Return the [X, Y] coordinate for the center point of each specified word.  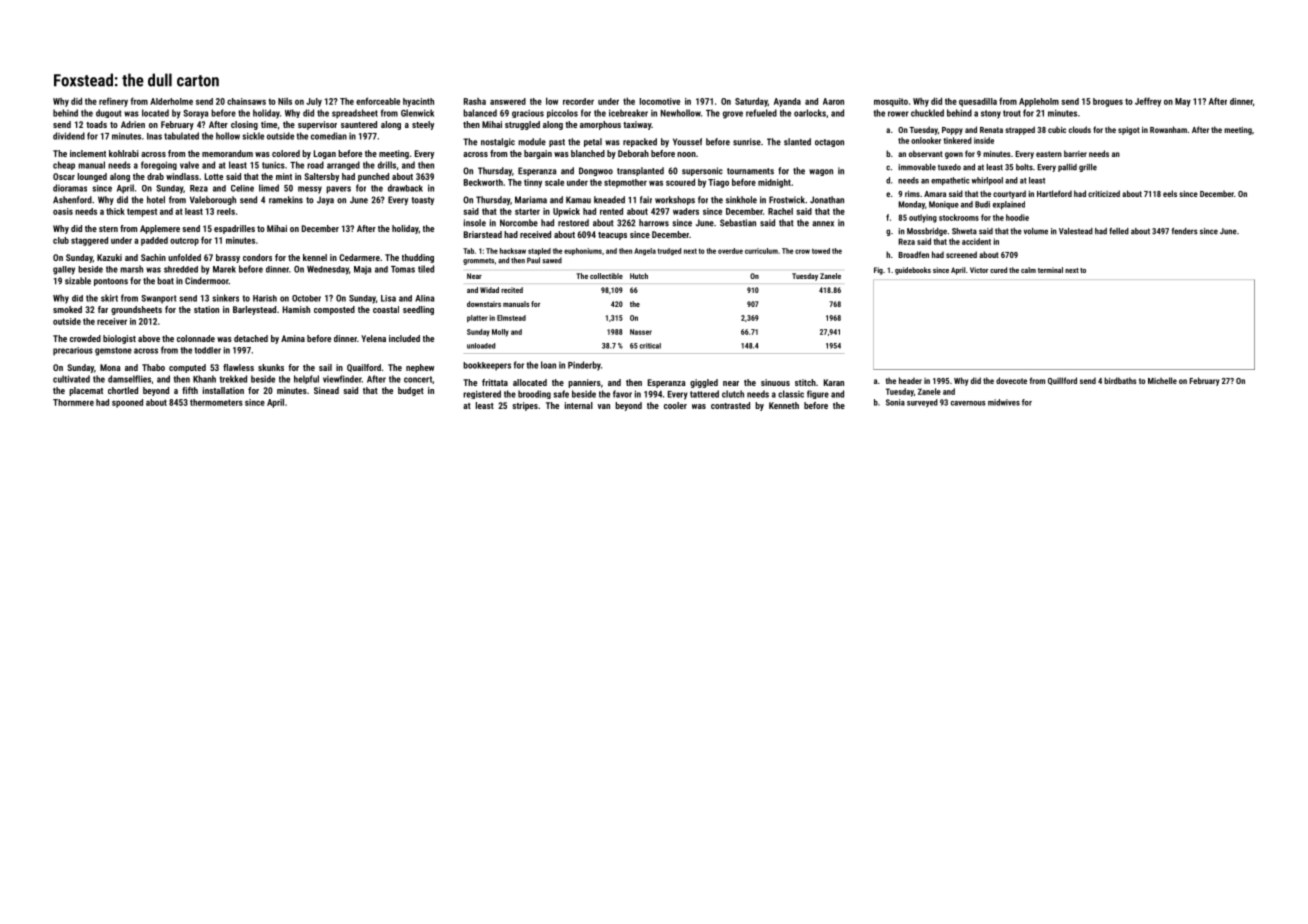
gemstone [113, 351]
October [306, 298]
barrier [1075, 153]
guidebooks [913, 271]
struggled [522, 125]
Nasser [641, 332]
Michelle [1162, 380]
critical [650, 346]
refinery [113, 102]
